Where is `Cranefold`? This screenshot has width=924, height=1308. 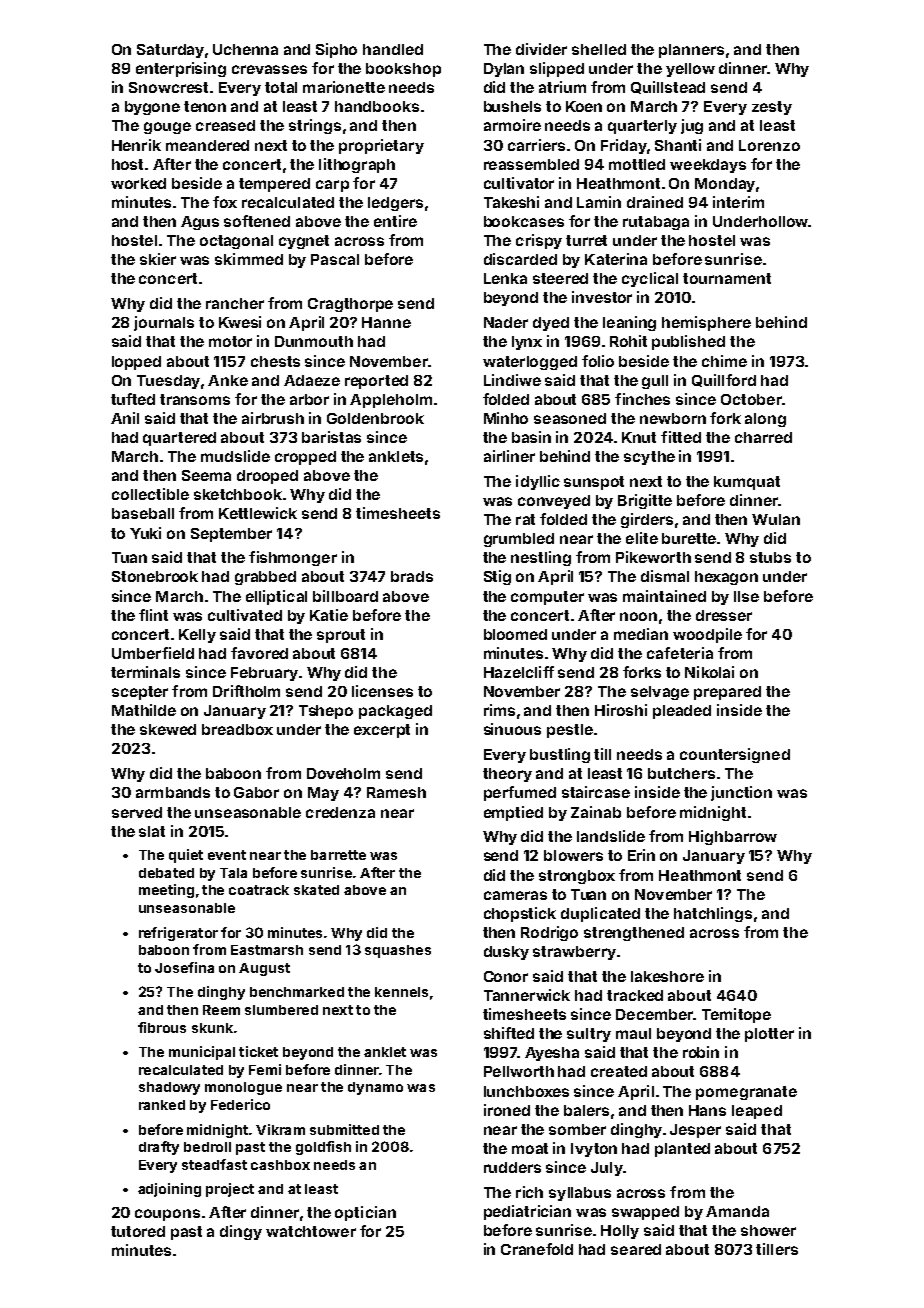
Cranefold is located at coordinates (537, 1249).
